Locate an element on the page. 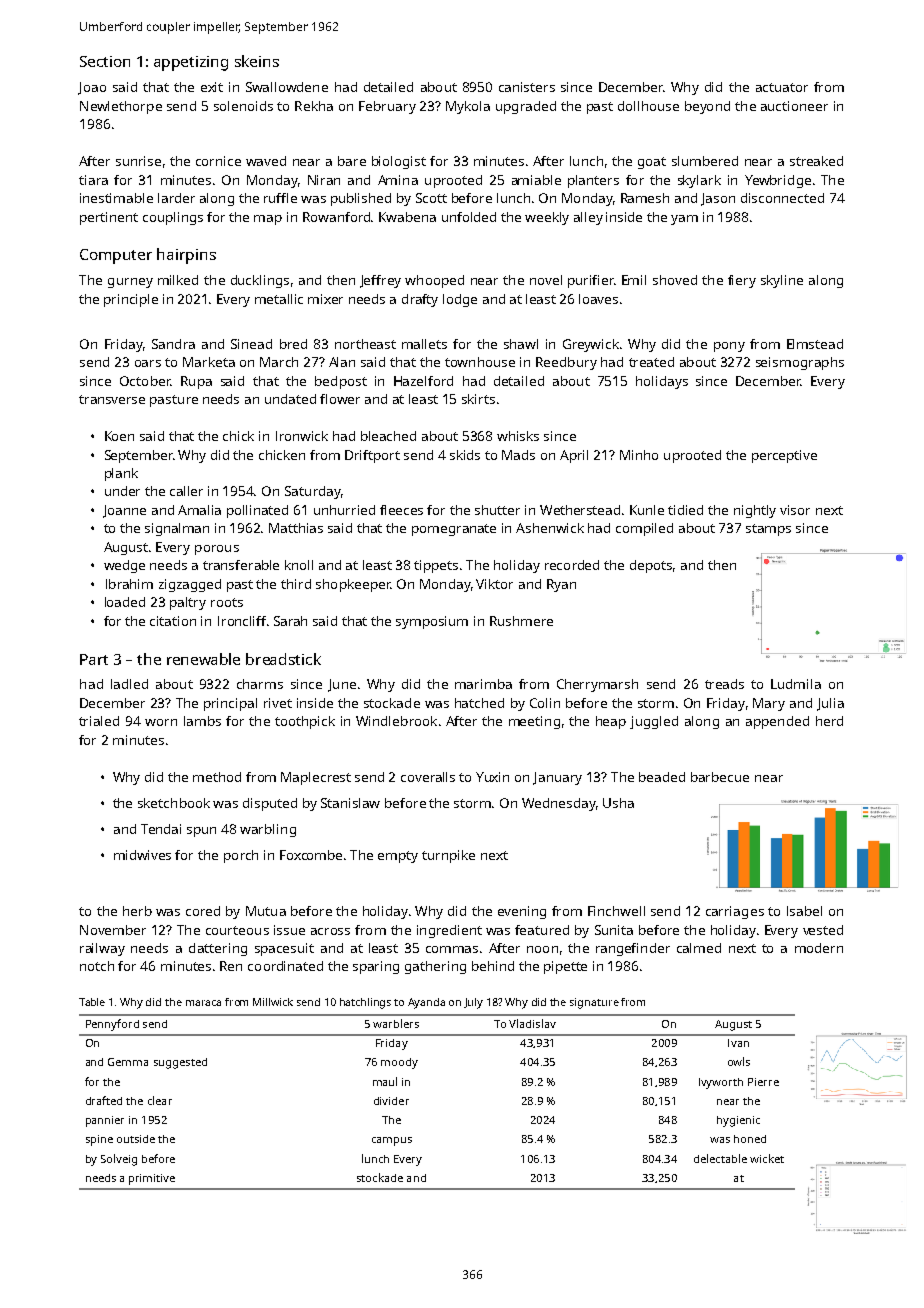 The height and width of the document is (1308, 924). Elmstead is located at coordinates (815, 344).
